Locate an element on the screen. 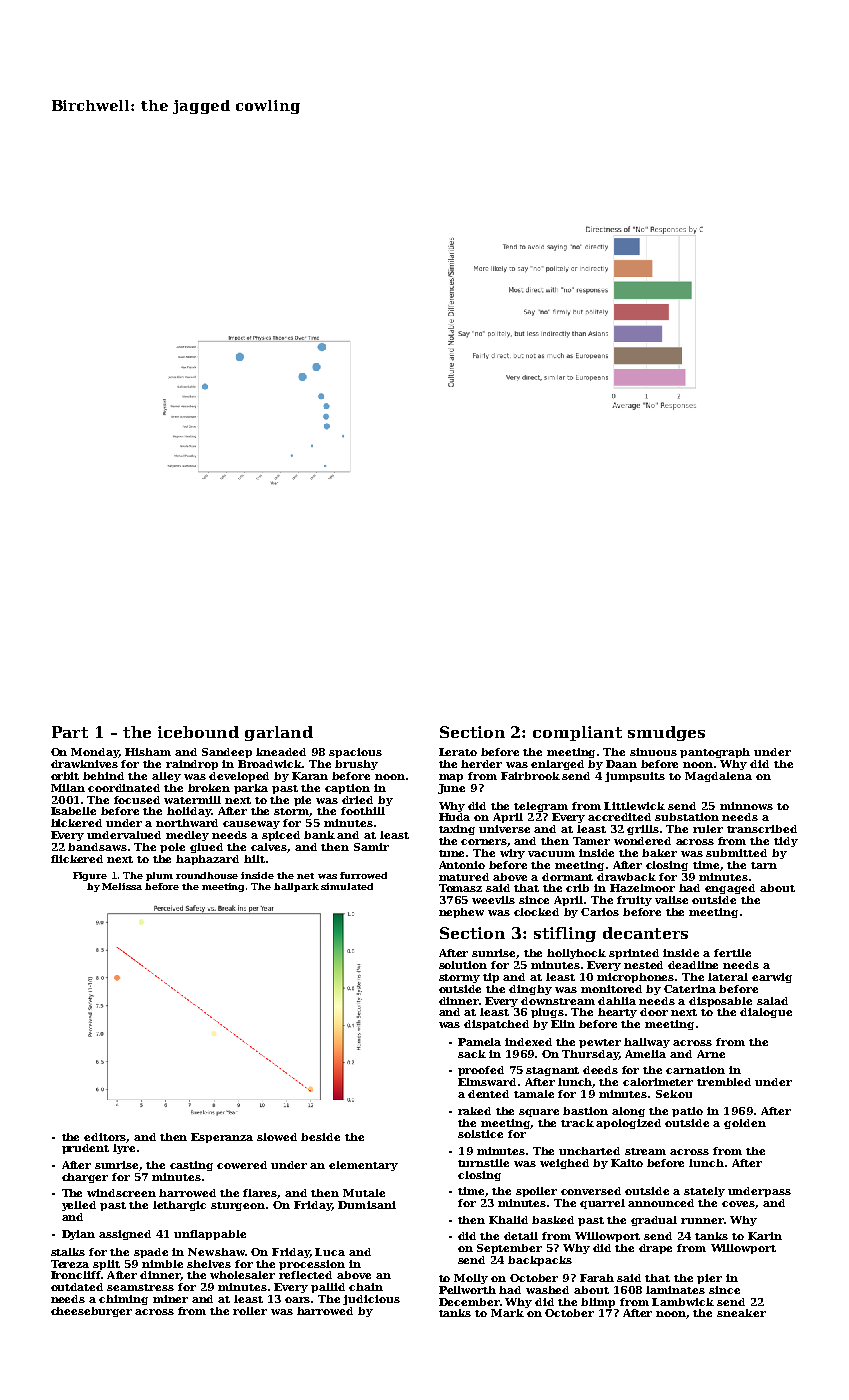  smudges is located at coordinates (666, 733).
